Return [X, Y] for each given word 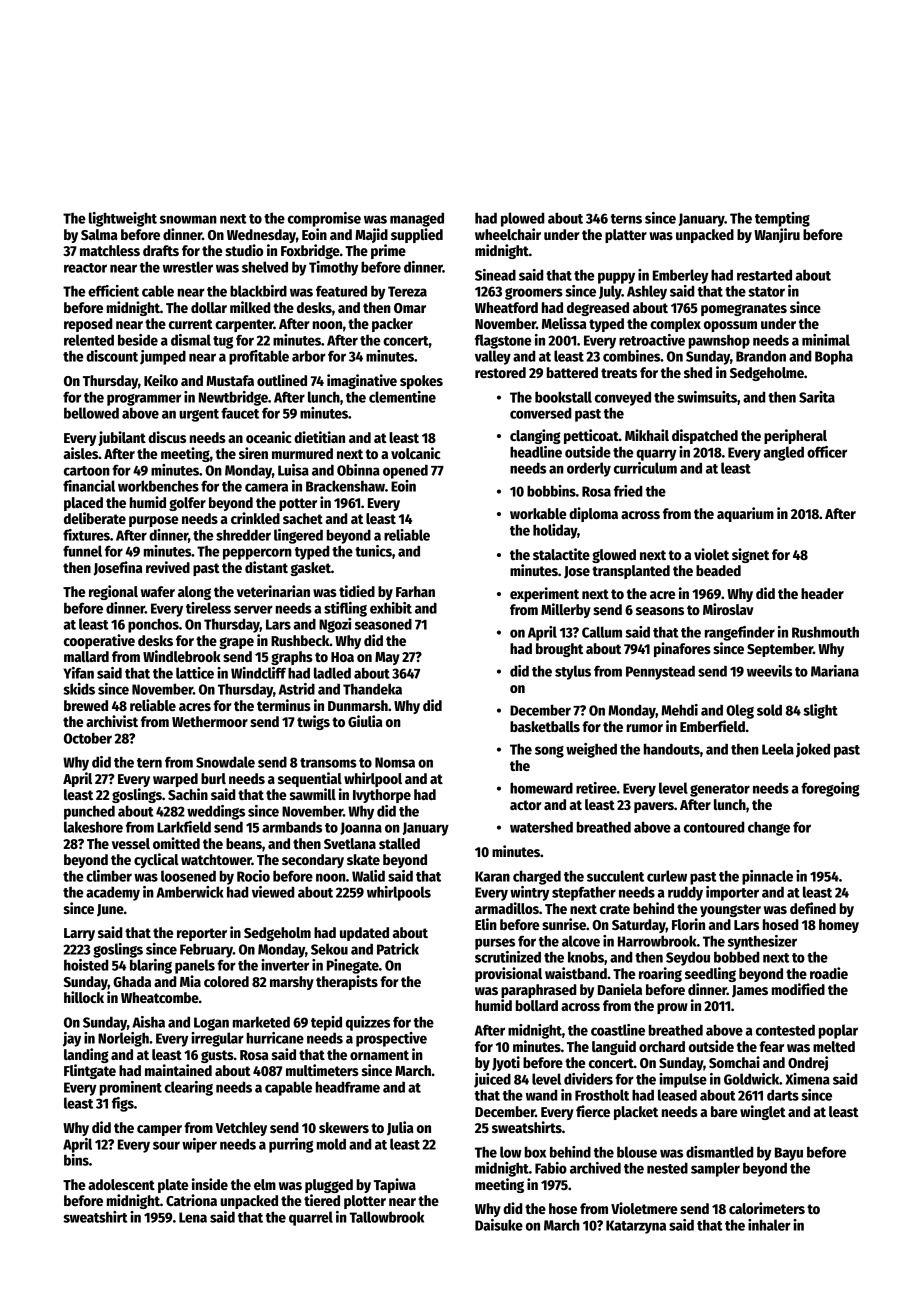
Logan [211, 1024]
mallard [86, 656]
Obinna [358, 470]
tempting [782, 219]
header [822, 593]
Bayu [789, 1154]
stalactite [561, 554]
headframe [348, 1087]
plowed [523, 219]
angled [783, 453]
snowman [188, 219]
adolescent [121, 1184]
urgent [199, 415]
